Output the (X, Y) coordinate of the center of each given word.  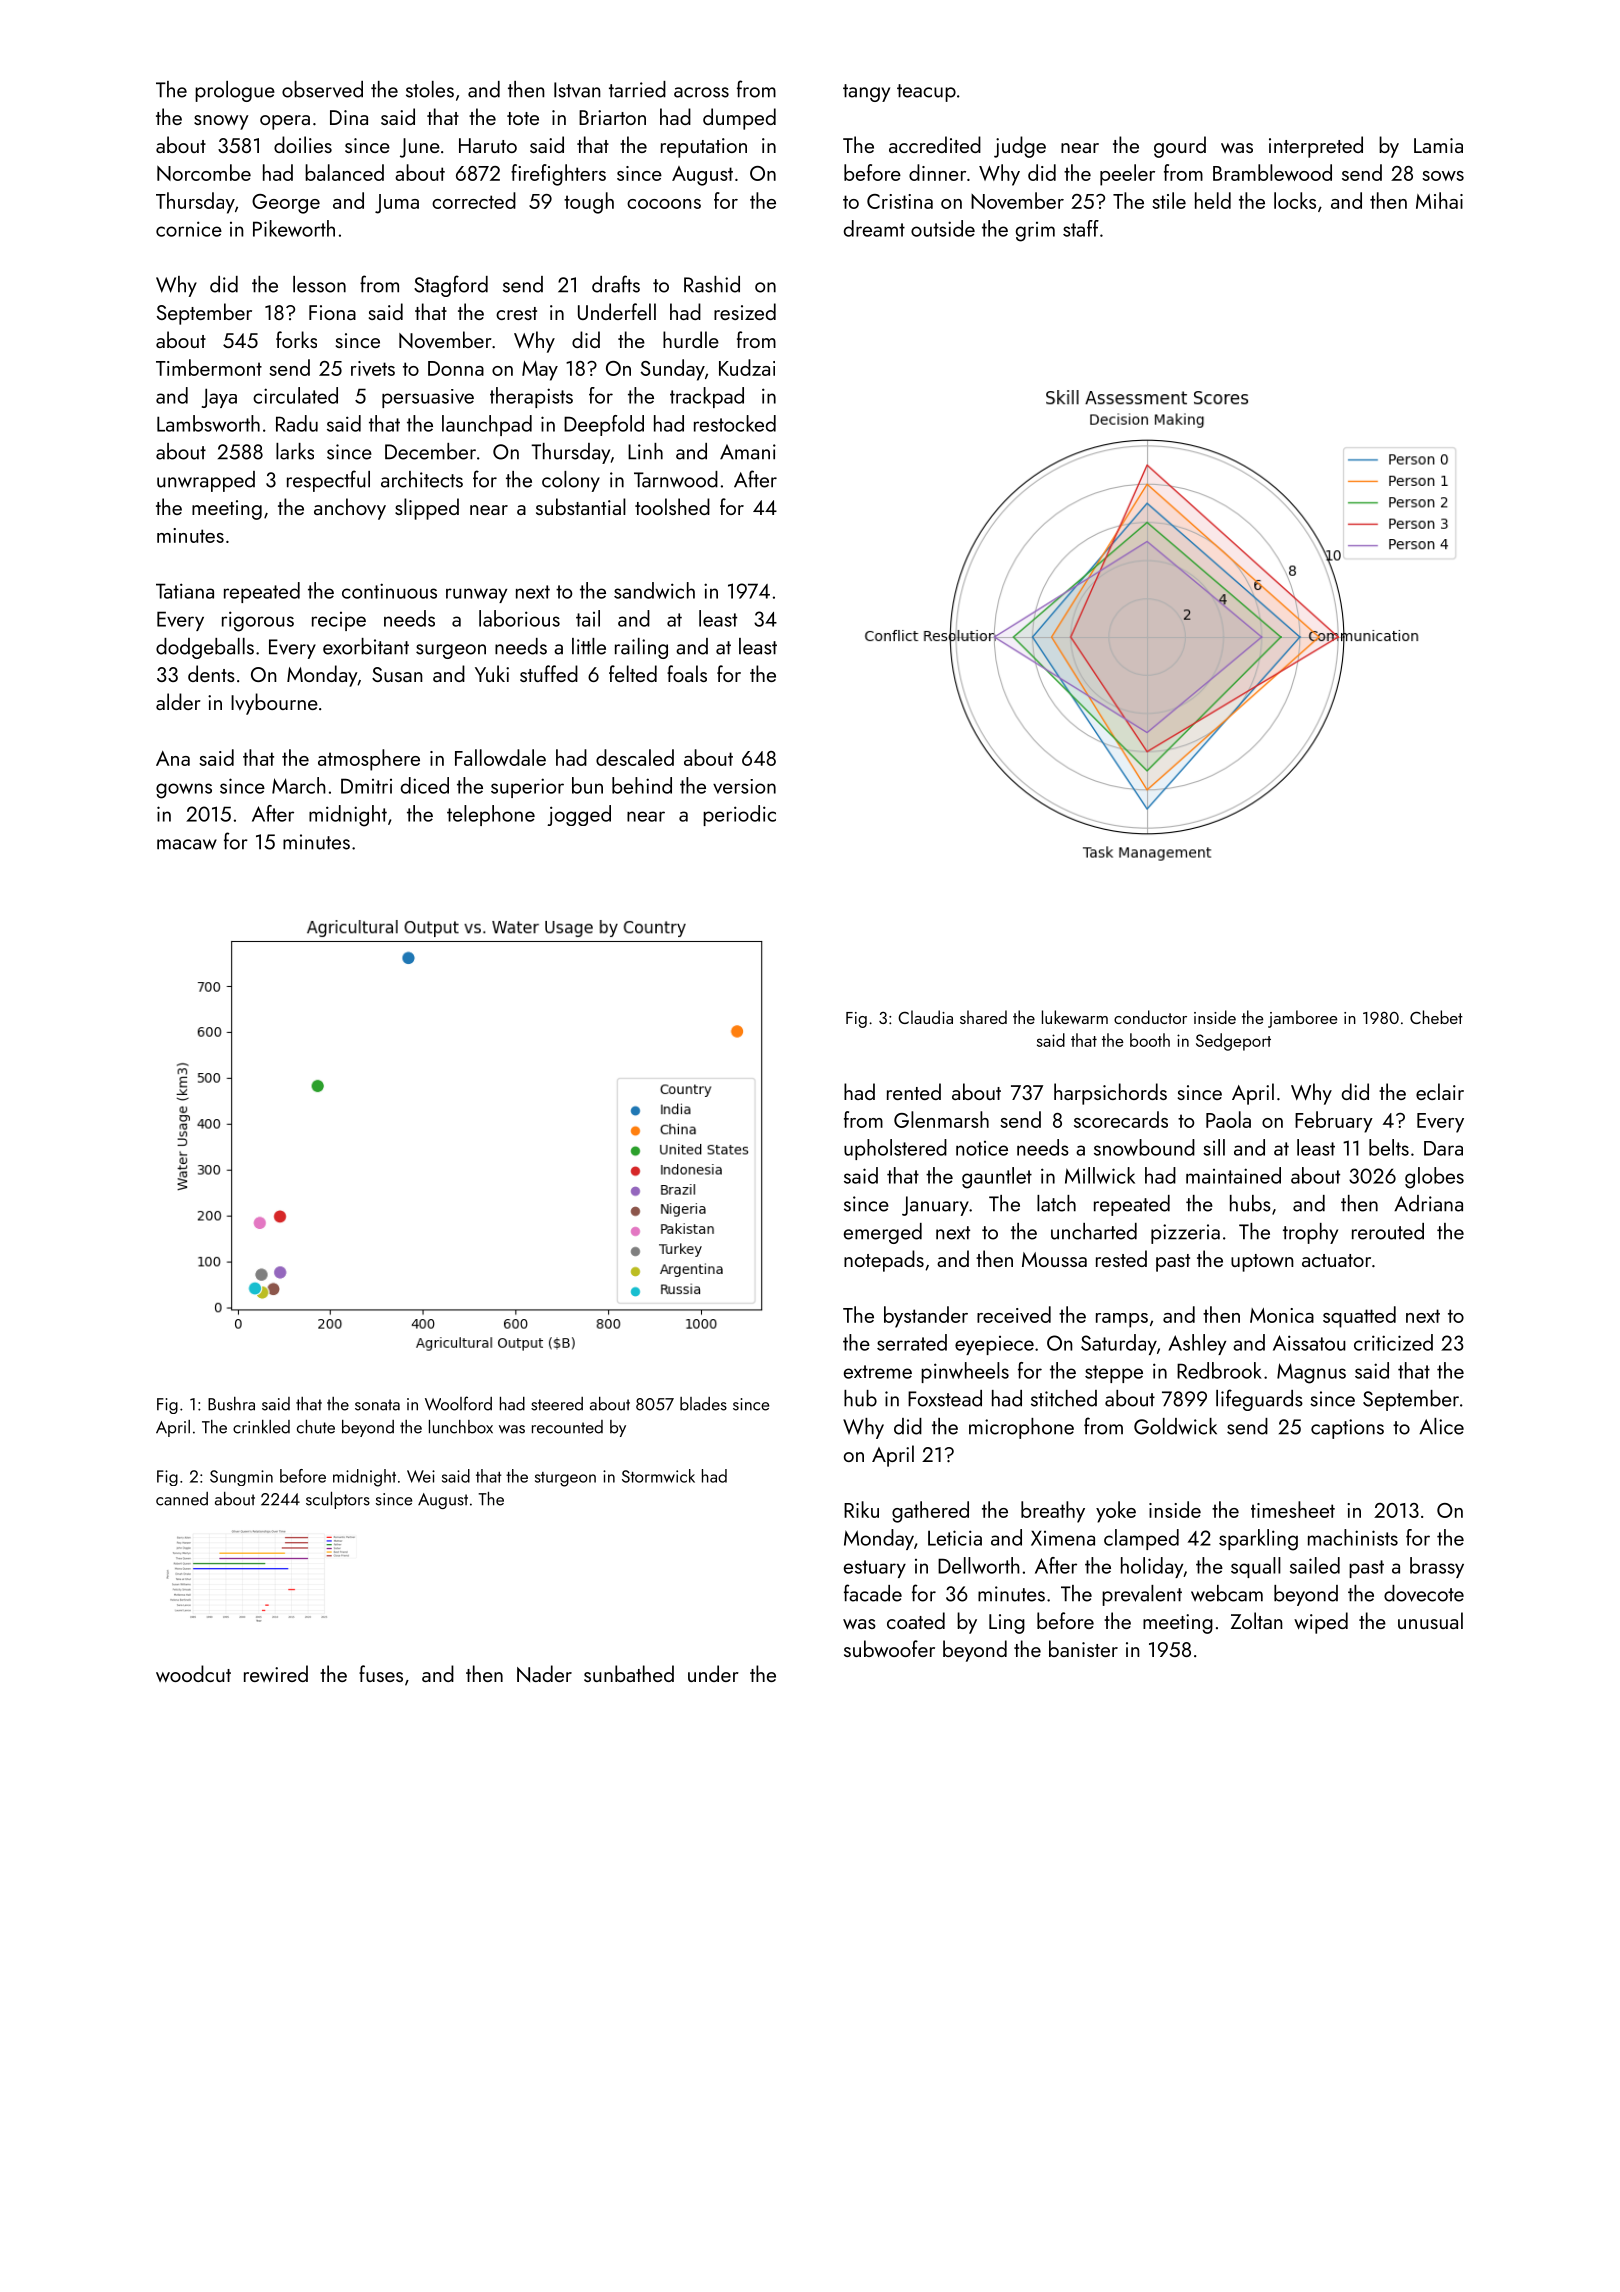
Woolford (458, 1403)
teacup (926, 93)
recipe (339, 621)
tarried (637, 89)
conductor (1150, 1017)
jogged (579, 815)
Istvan (577, 90)
